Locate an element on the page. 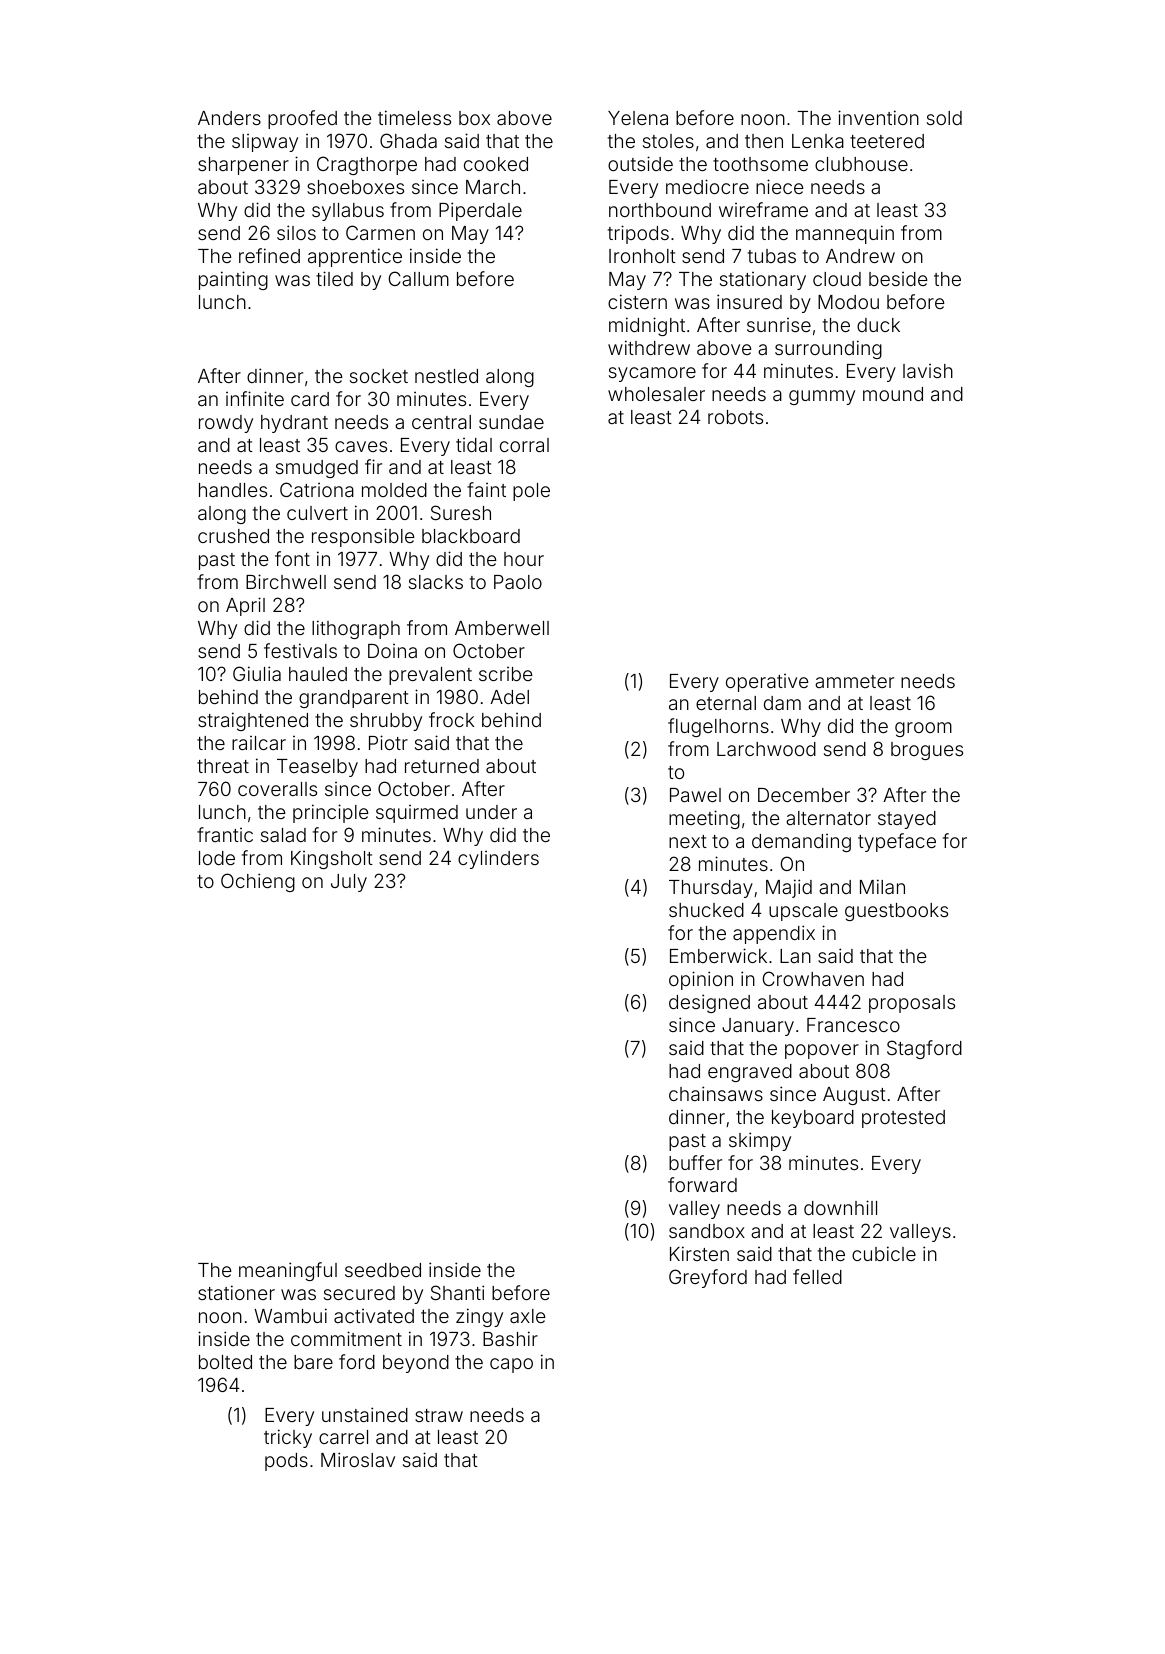 Image resolution: width=1165 pixels, height=1654 pixels. Anders is located at coordinates (229, 118).
